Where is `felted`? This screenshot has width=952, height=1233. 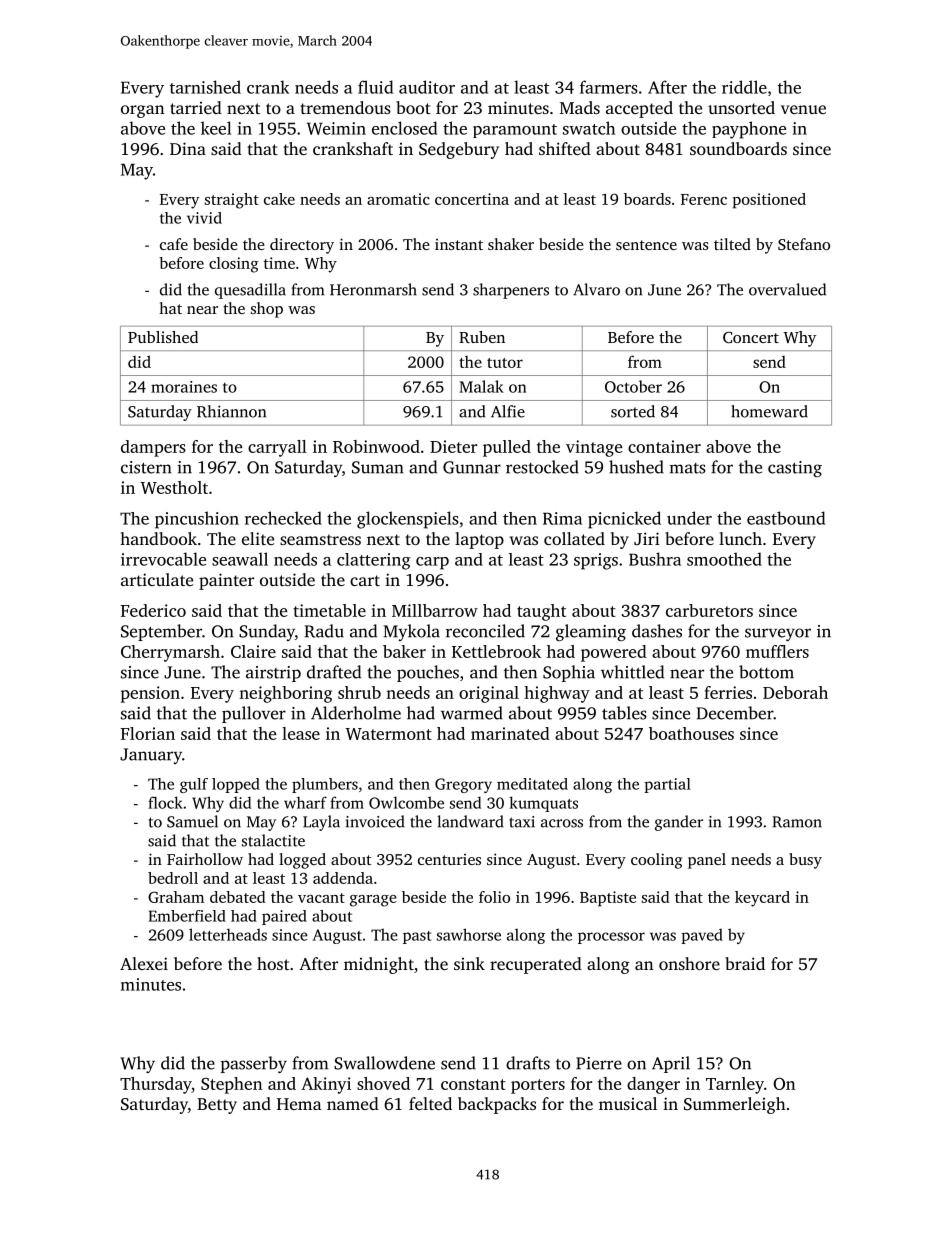 felted is located at coordinates (430, 1103).
